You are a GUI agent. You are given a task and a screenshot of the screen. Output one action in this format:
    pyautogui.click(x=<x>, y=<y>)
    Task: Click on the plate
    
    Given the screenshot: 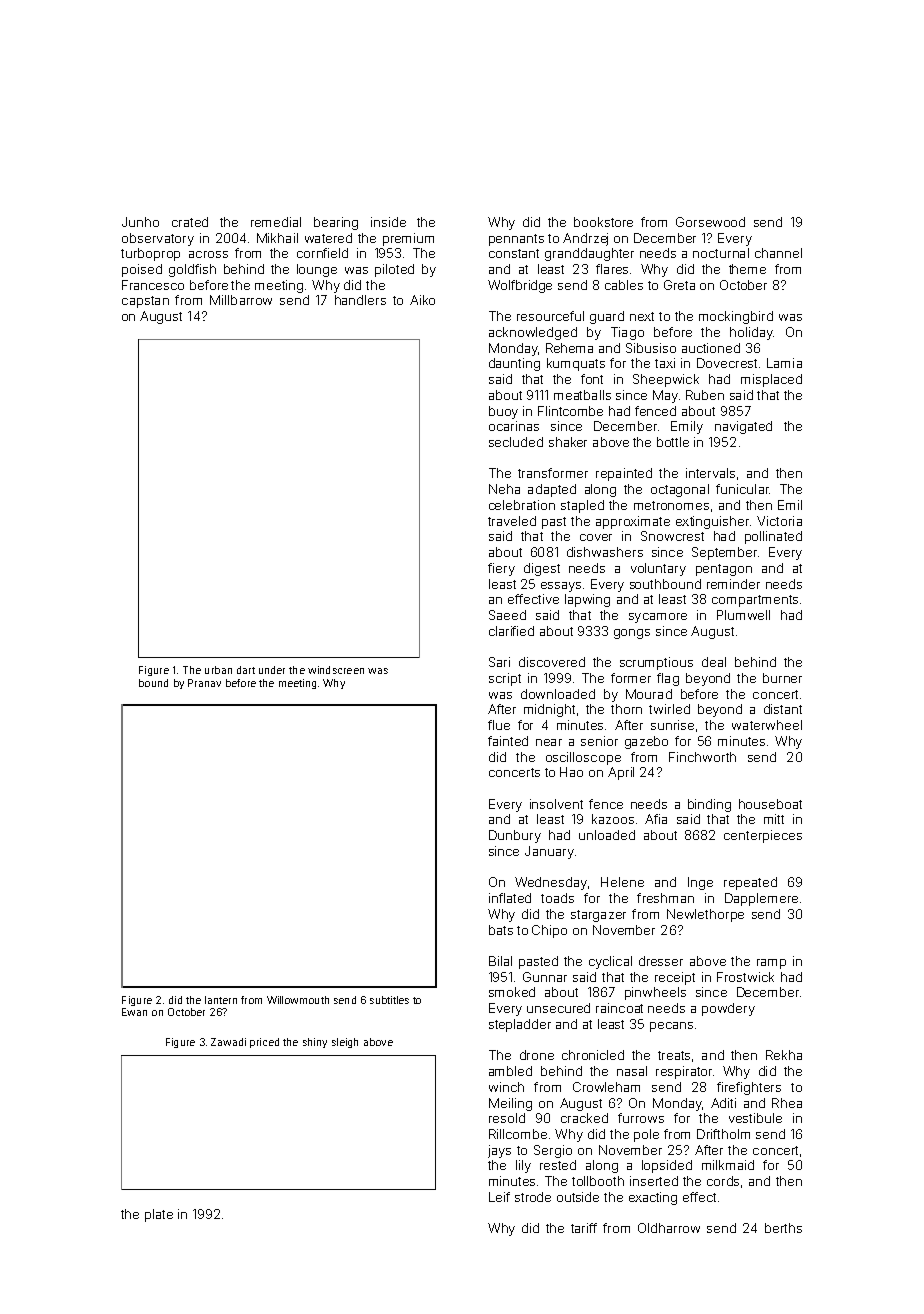 What is the action you would take?
    pyautogui.click(x=159, y=1215)
